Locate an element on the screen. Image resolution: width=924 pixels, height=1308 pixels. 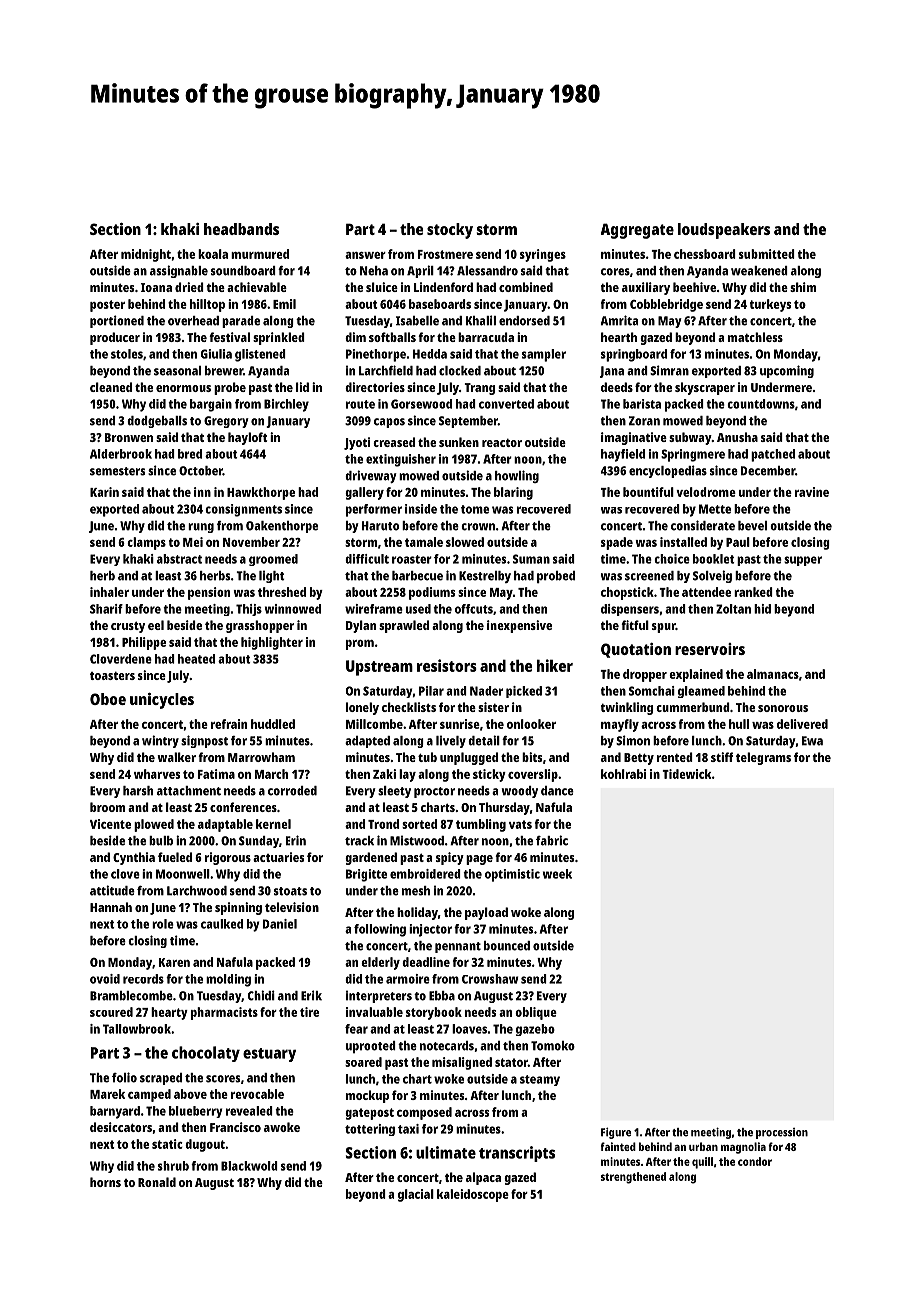
barracuda is located at coordinates (486, 337).
